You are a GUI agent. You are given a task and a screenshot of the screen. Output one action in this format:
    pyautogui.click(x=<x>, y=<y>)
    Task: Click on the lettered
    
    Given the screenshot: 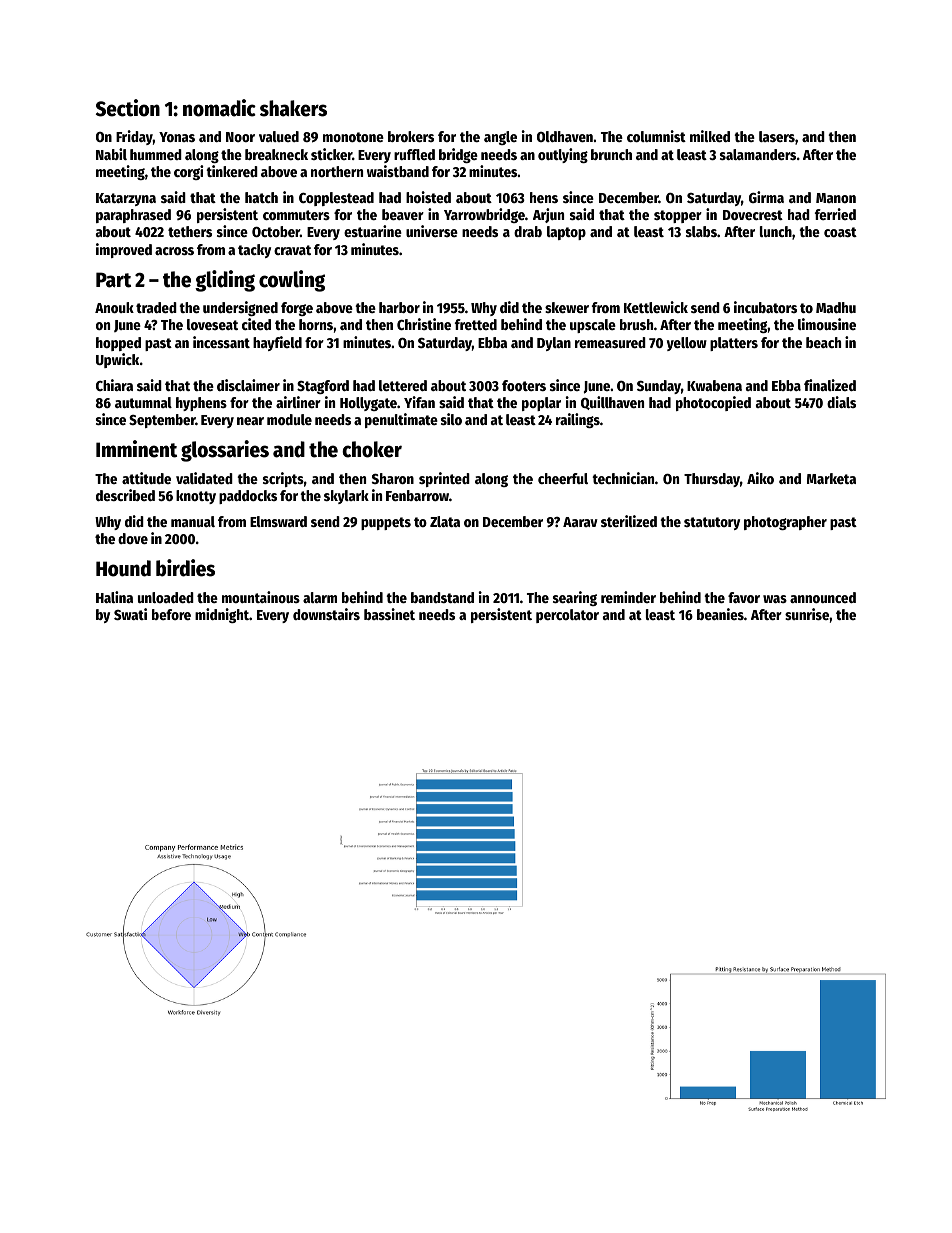 What is the action you would take?
    pyautogui.click(x=403, y=385)
